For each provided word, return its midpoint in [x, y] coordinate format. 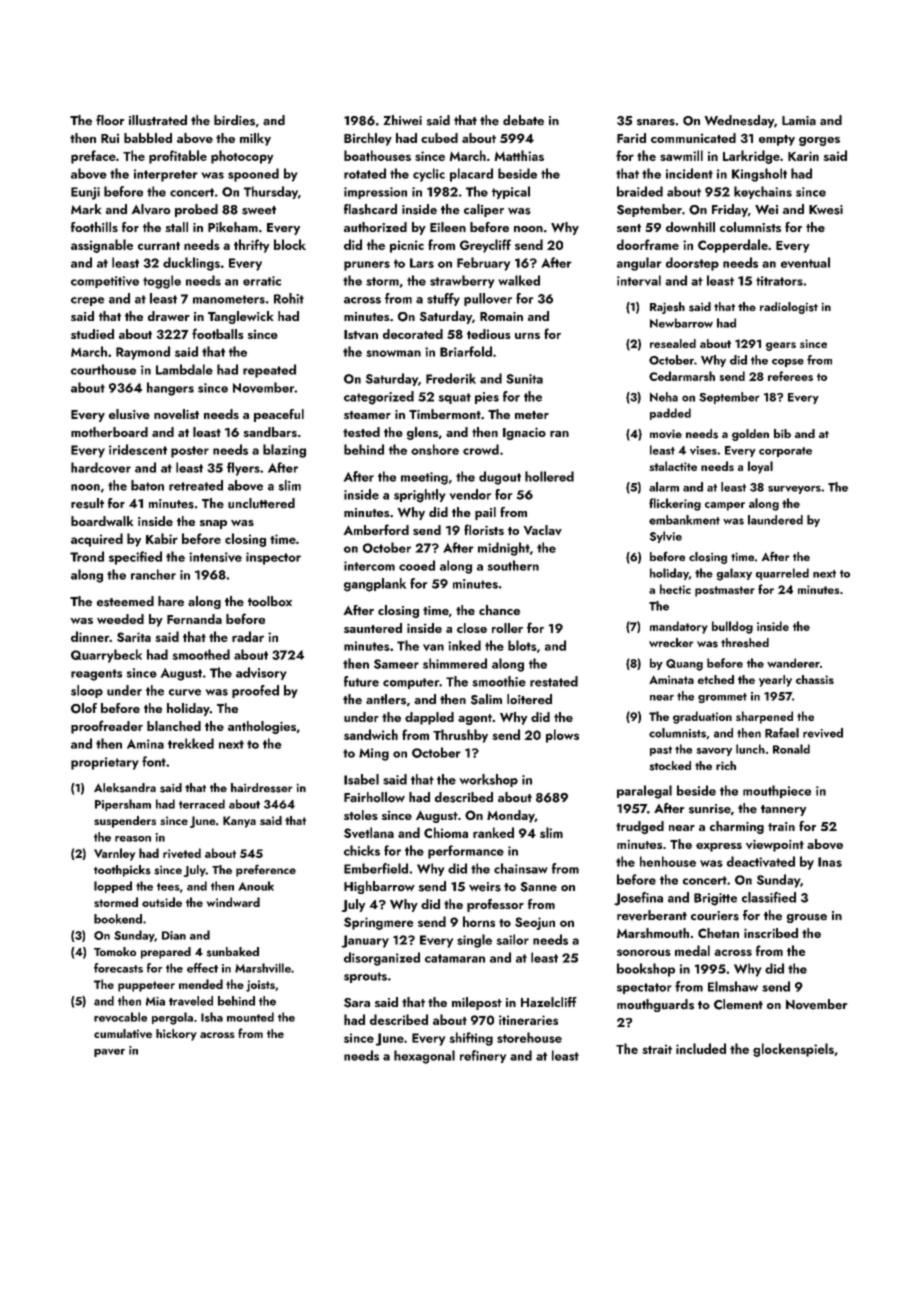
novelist [176, 414]
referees [790, 376]
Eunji [85, 193]
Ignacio [524, 433]
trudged [640, 827]
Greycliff [485, 246]
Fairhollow [374, 797]
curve [185, 692]
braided [640, 191]
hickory [176, 1035]
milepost [477, 1003]
